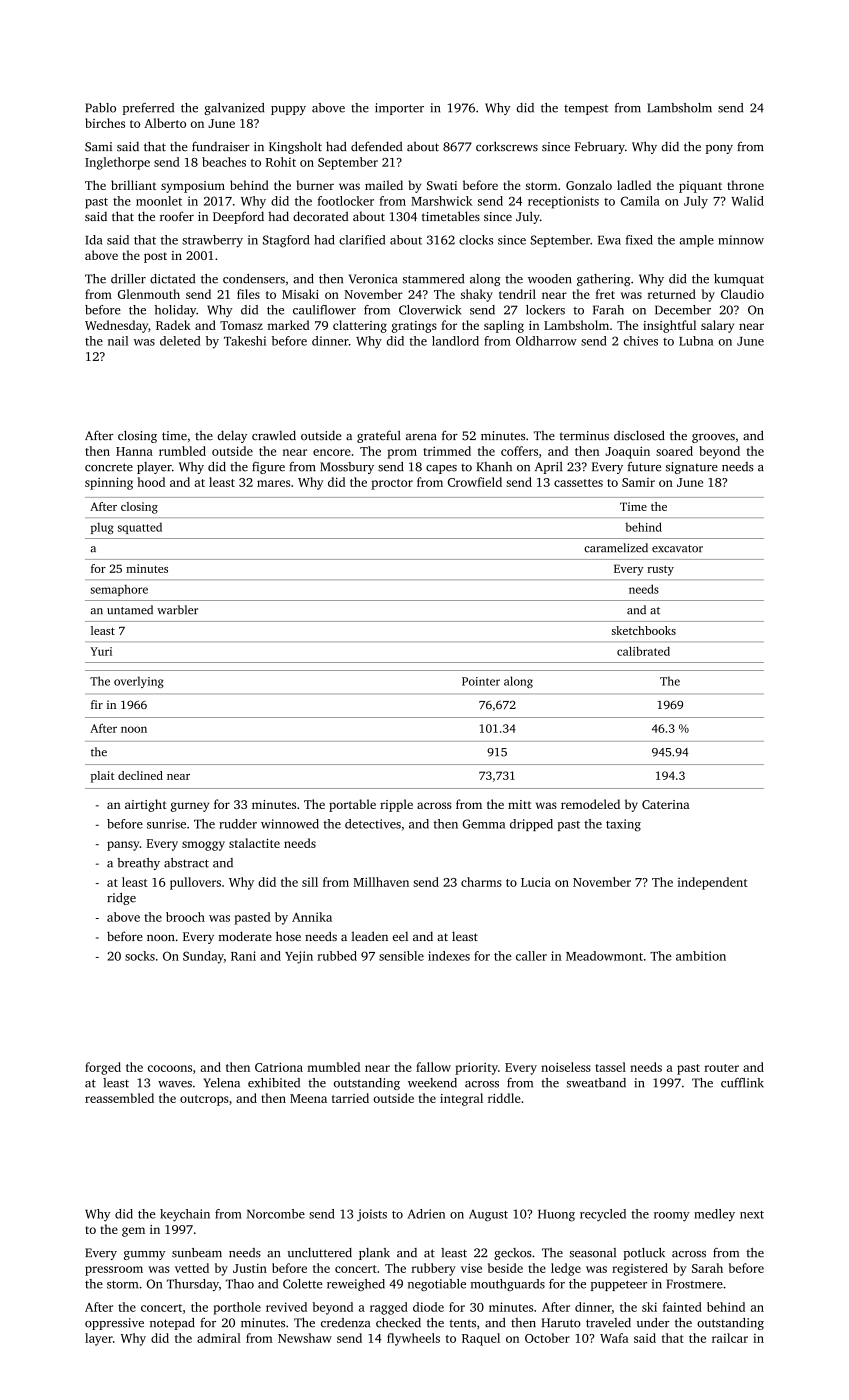 The image size is (849, 1400). What do you see at coordinates (713, 883) in the screenshot?
I see `independent` at bounding box center [713, 883].
